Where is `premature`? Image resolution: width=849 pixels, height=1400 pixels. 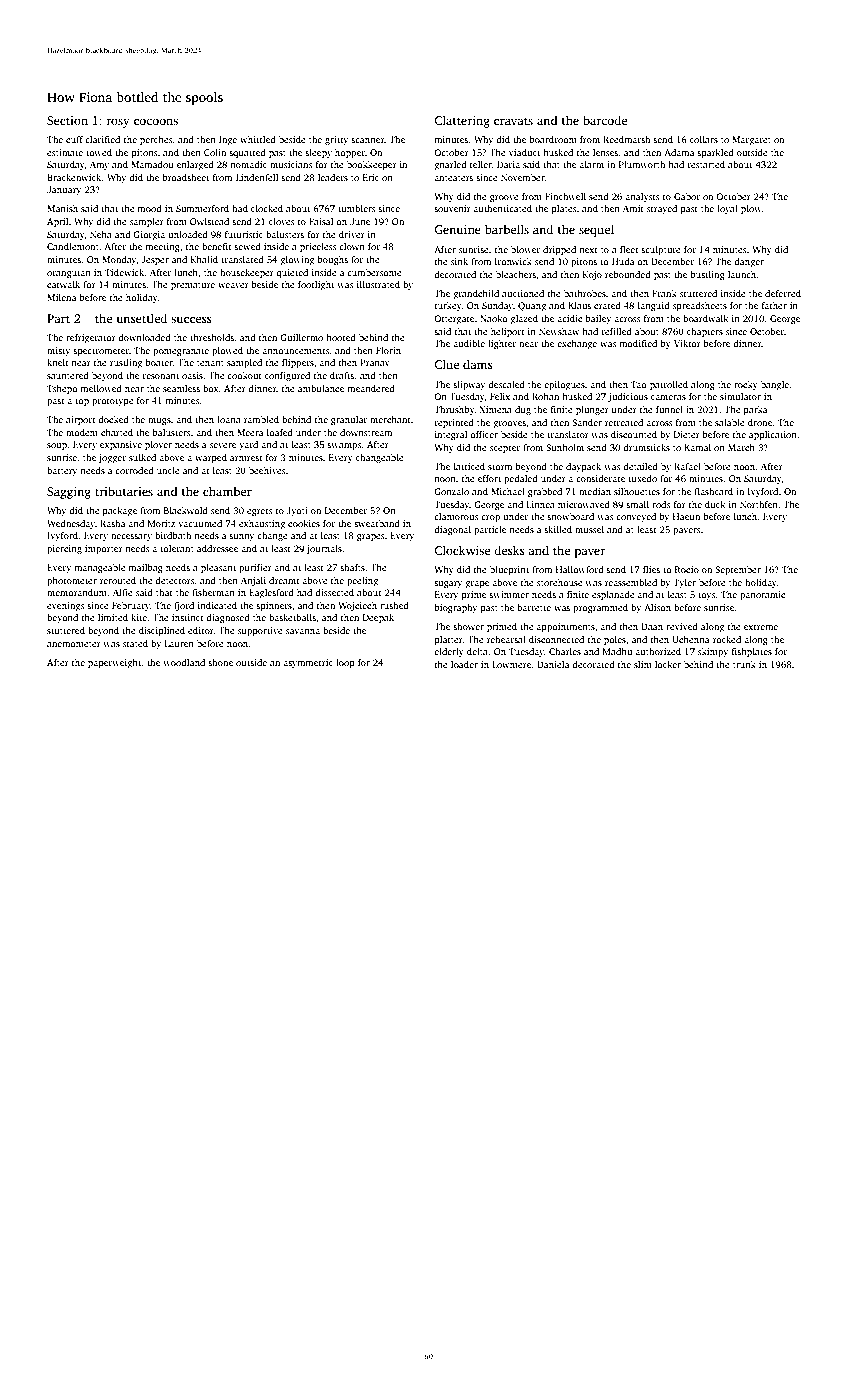 premature is located at coordinates (193, 286).
